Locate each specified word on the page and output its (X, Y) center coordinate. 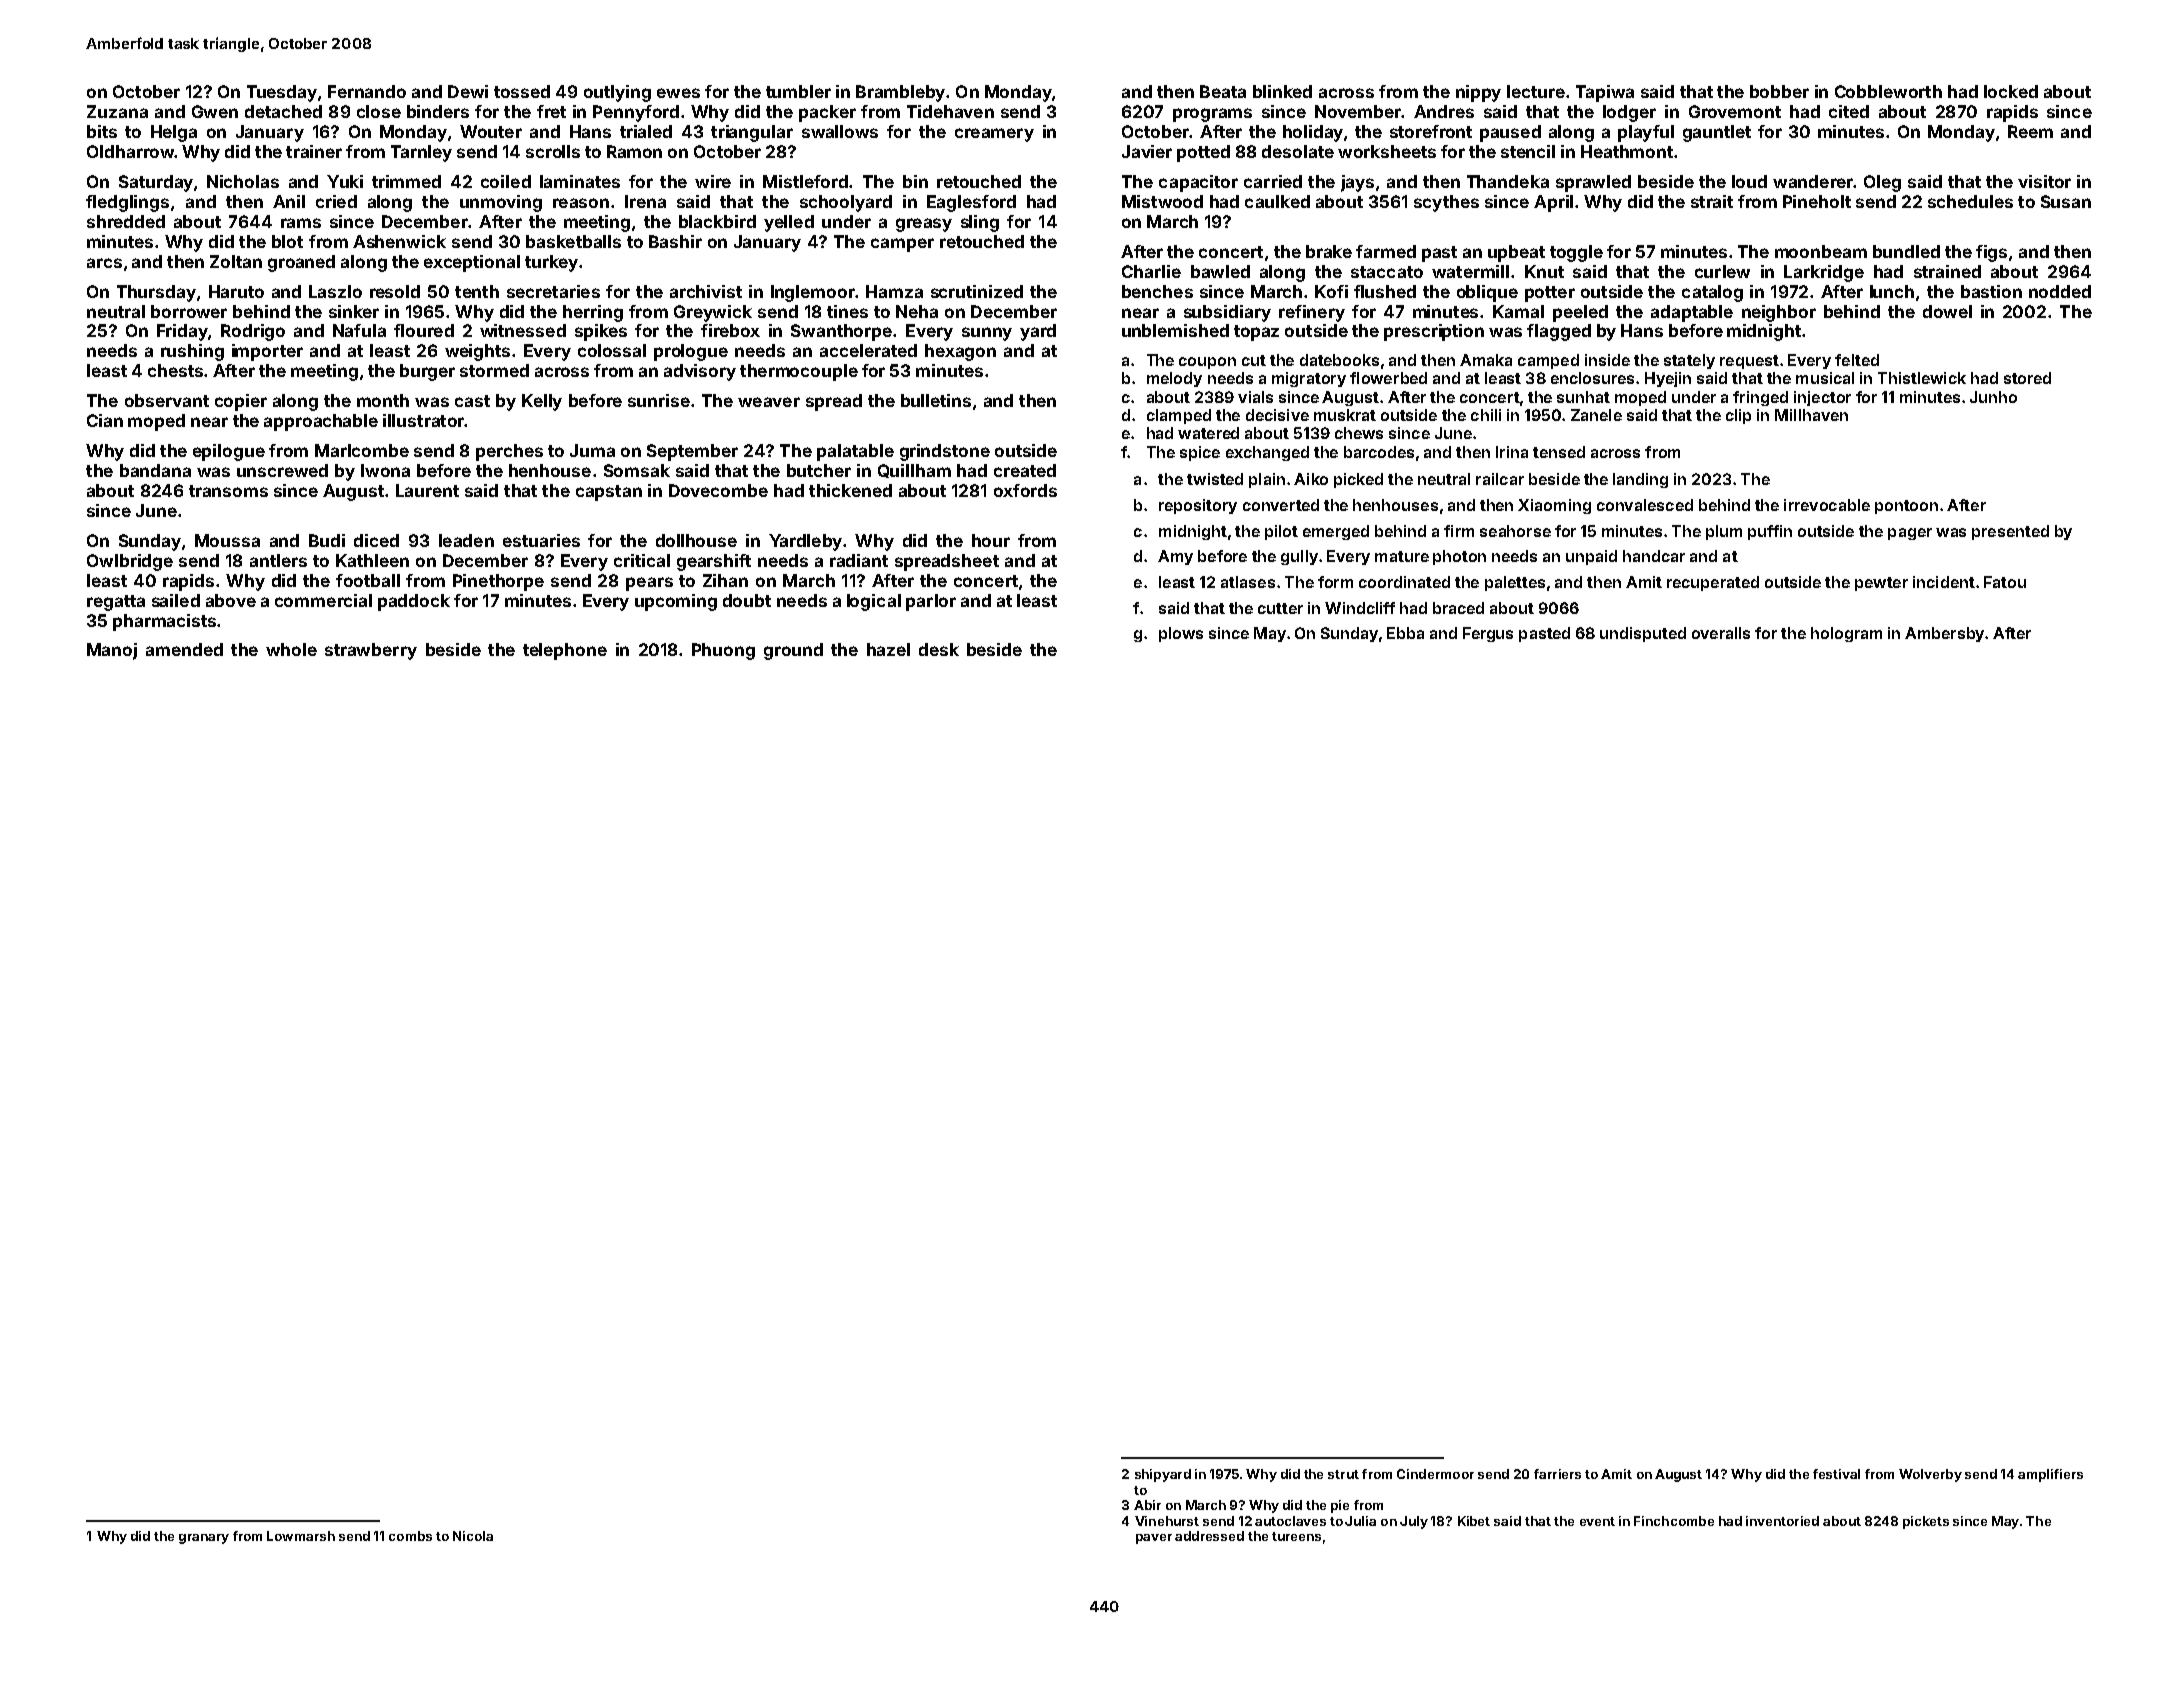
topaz (1256, 333)
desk (939, 649)
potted (1203, 153)
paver (1154, 1539)
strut (1343, 1474)
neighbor (1779, 313)
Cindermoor (1435, 1474)
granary (204, 1539)
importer (267, 352)
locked (2011, 91)
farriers (1557, 1474)
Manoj (112, 651)
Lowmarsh (301, 1536)
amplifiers (2050, 1475)
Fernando (367, 91)
